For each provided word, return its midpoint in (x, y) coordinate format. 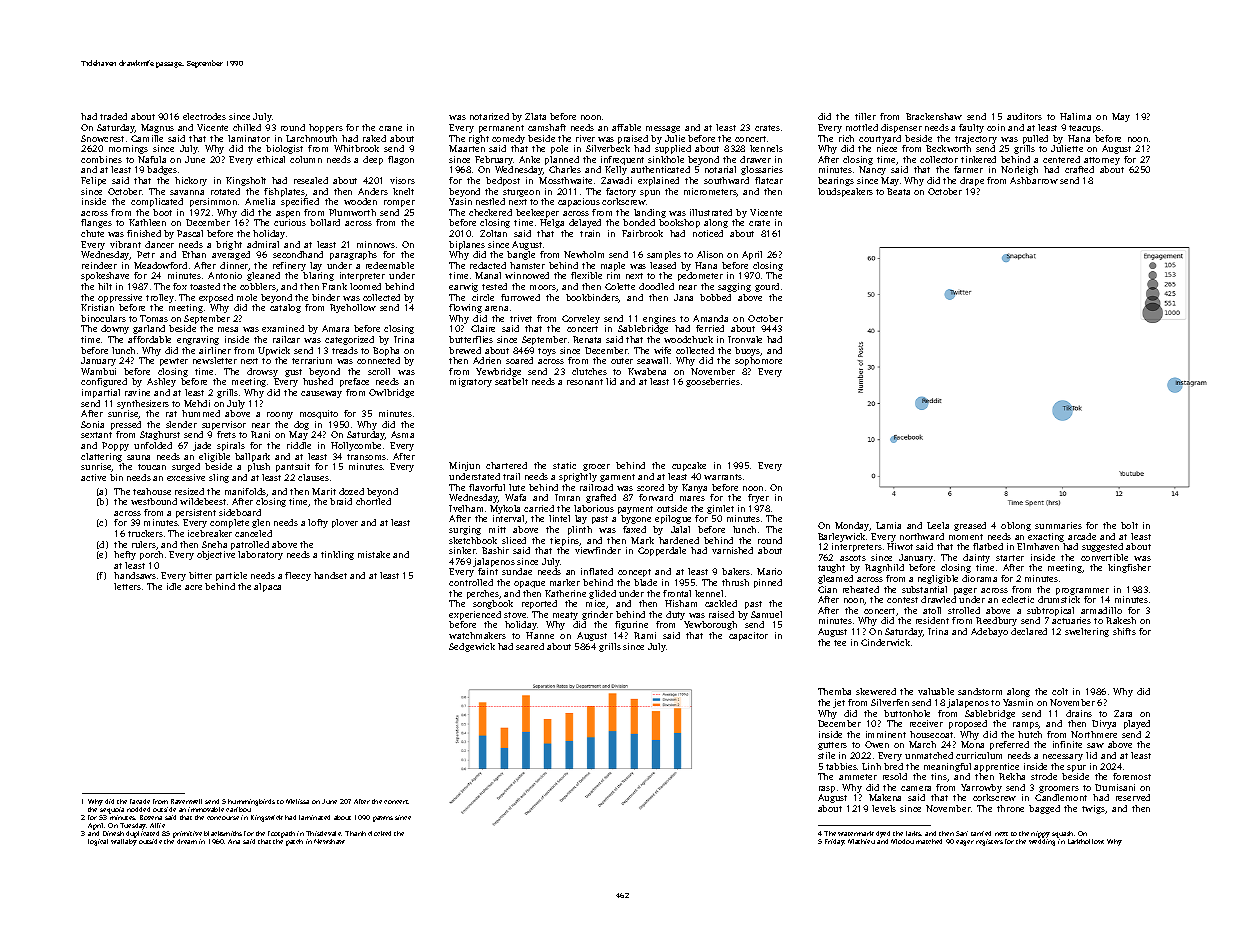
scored (650, 487)
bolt (1129, 525)
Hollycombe (356, 446)
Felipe (93, 181)
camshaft (547, 127)
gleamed (835, 579)
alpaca (267, 587)
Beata (898, 191)
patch (294, 842)
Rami (645, 635)
